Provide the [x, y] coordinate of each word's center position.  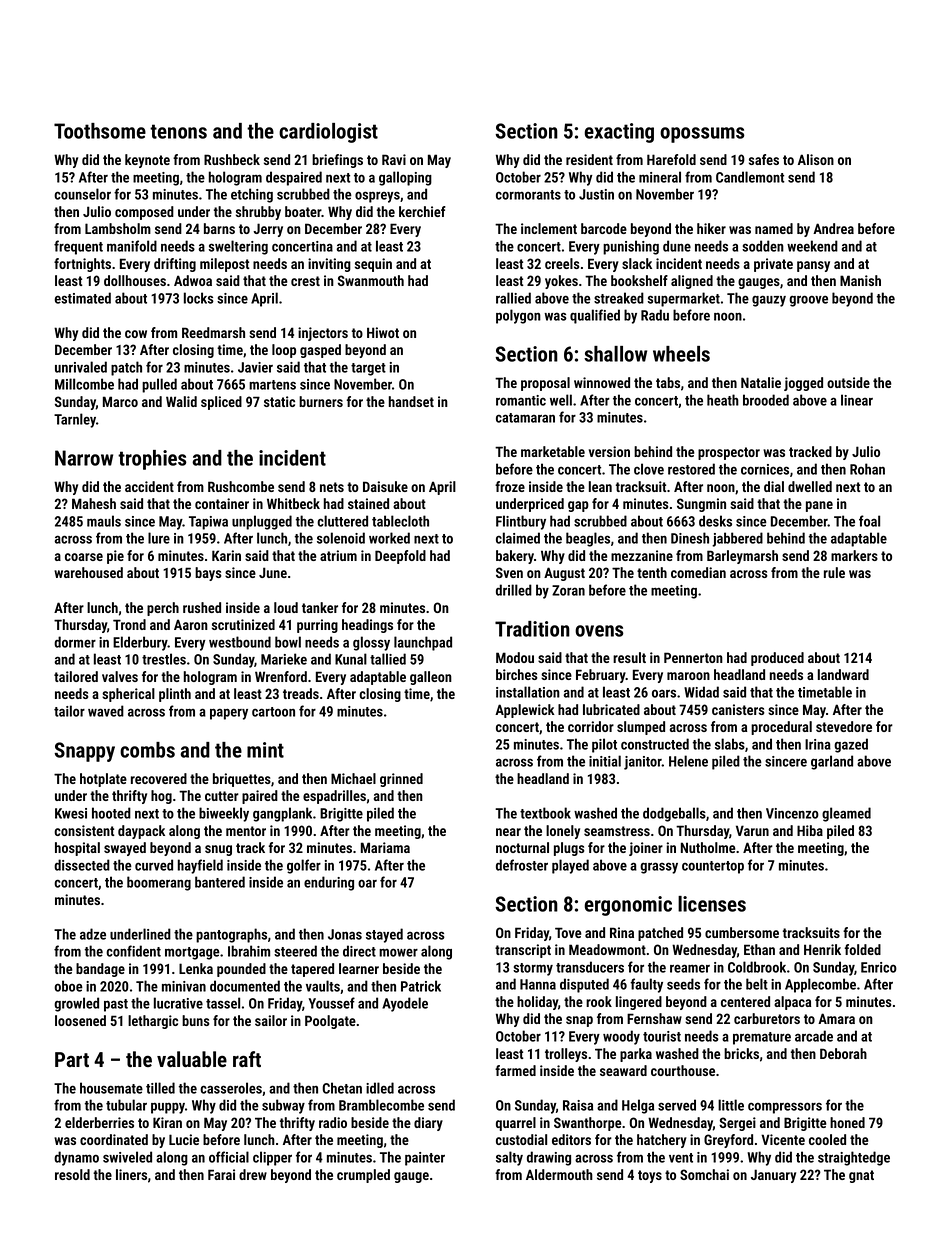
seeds [683, 984]
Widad [701, 692]
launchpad [423, 643]
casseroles [231, 1088]
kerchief [422, 211]
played [570, 866]
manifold [132, 246]
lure [159, 538]
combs [147, 750]
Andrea [833, 228]
